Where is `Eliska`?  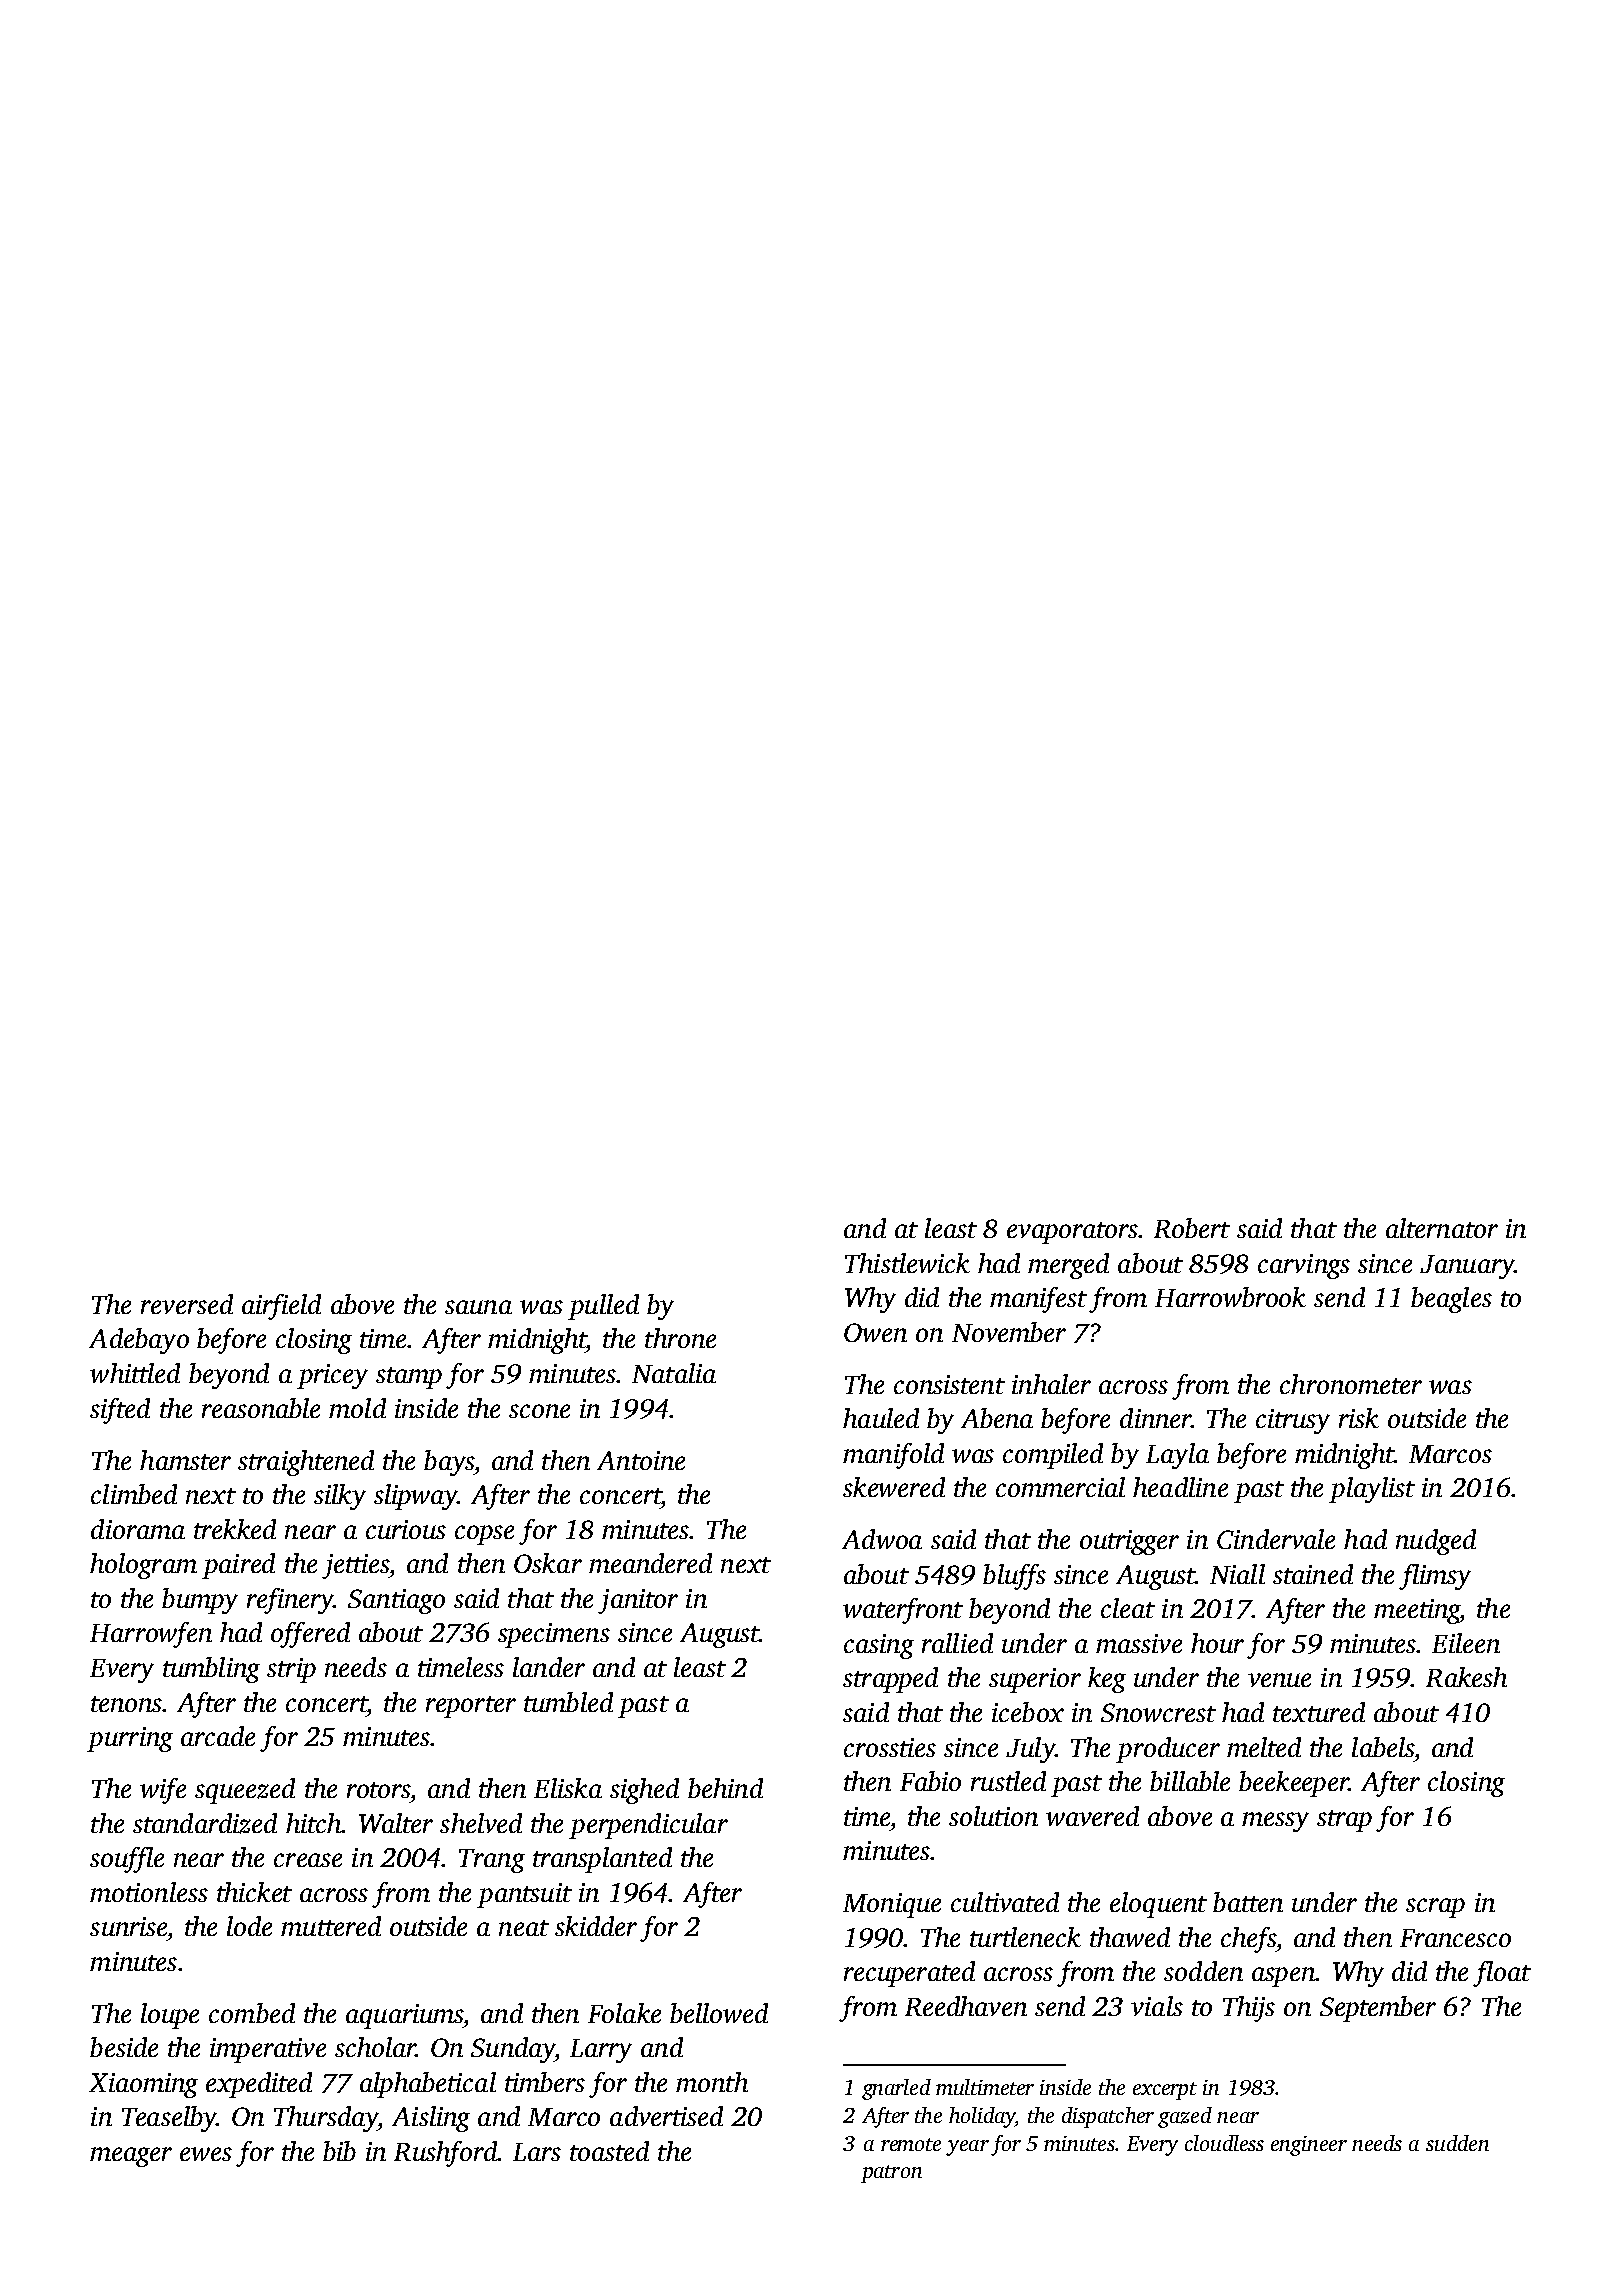
Eliska is located at coordinates (568, 1788).
